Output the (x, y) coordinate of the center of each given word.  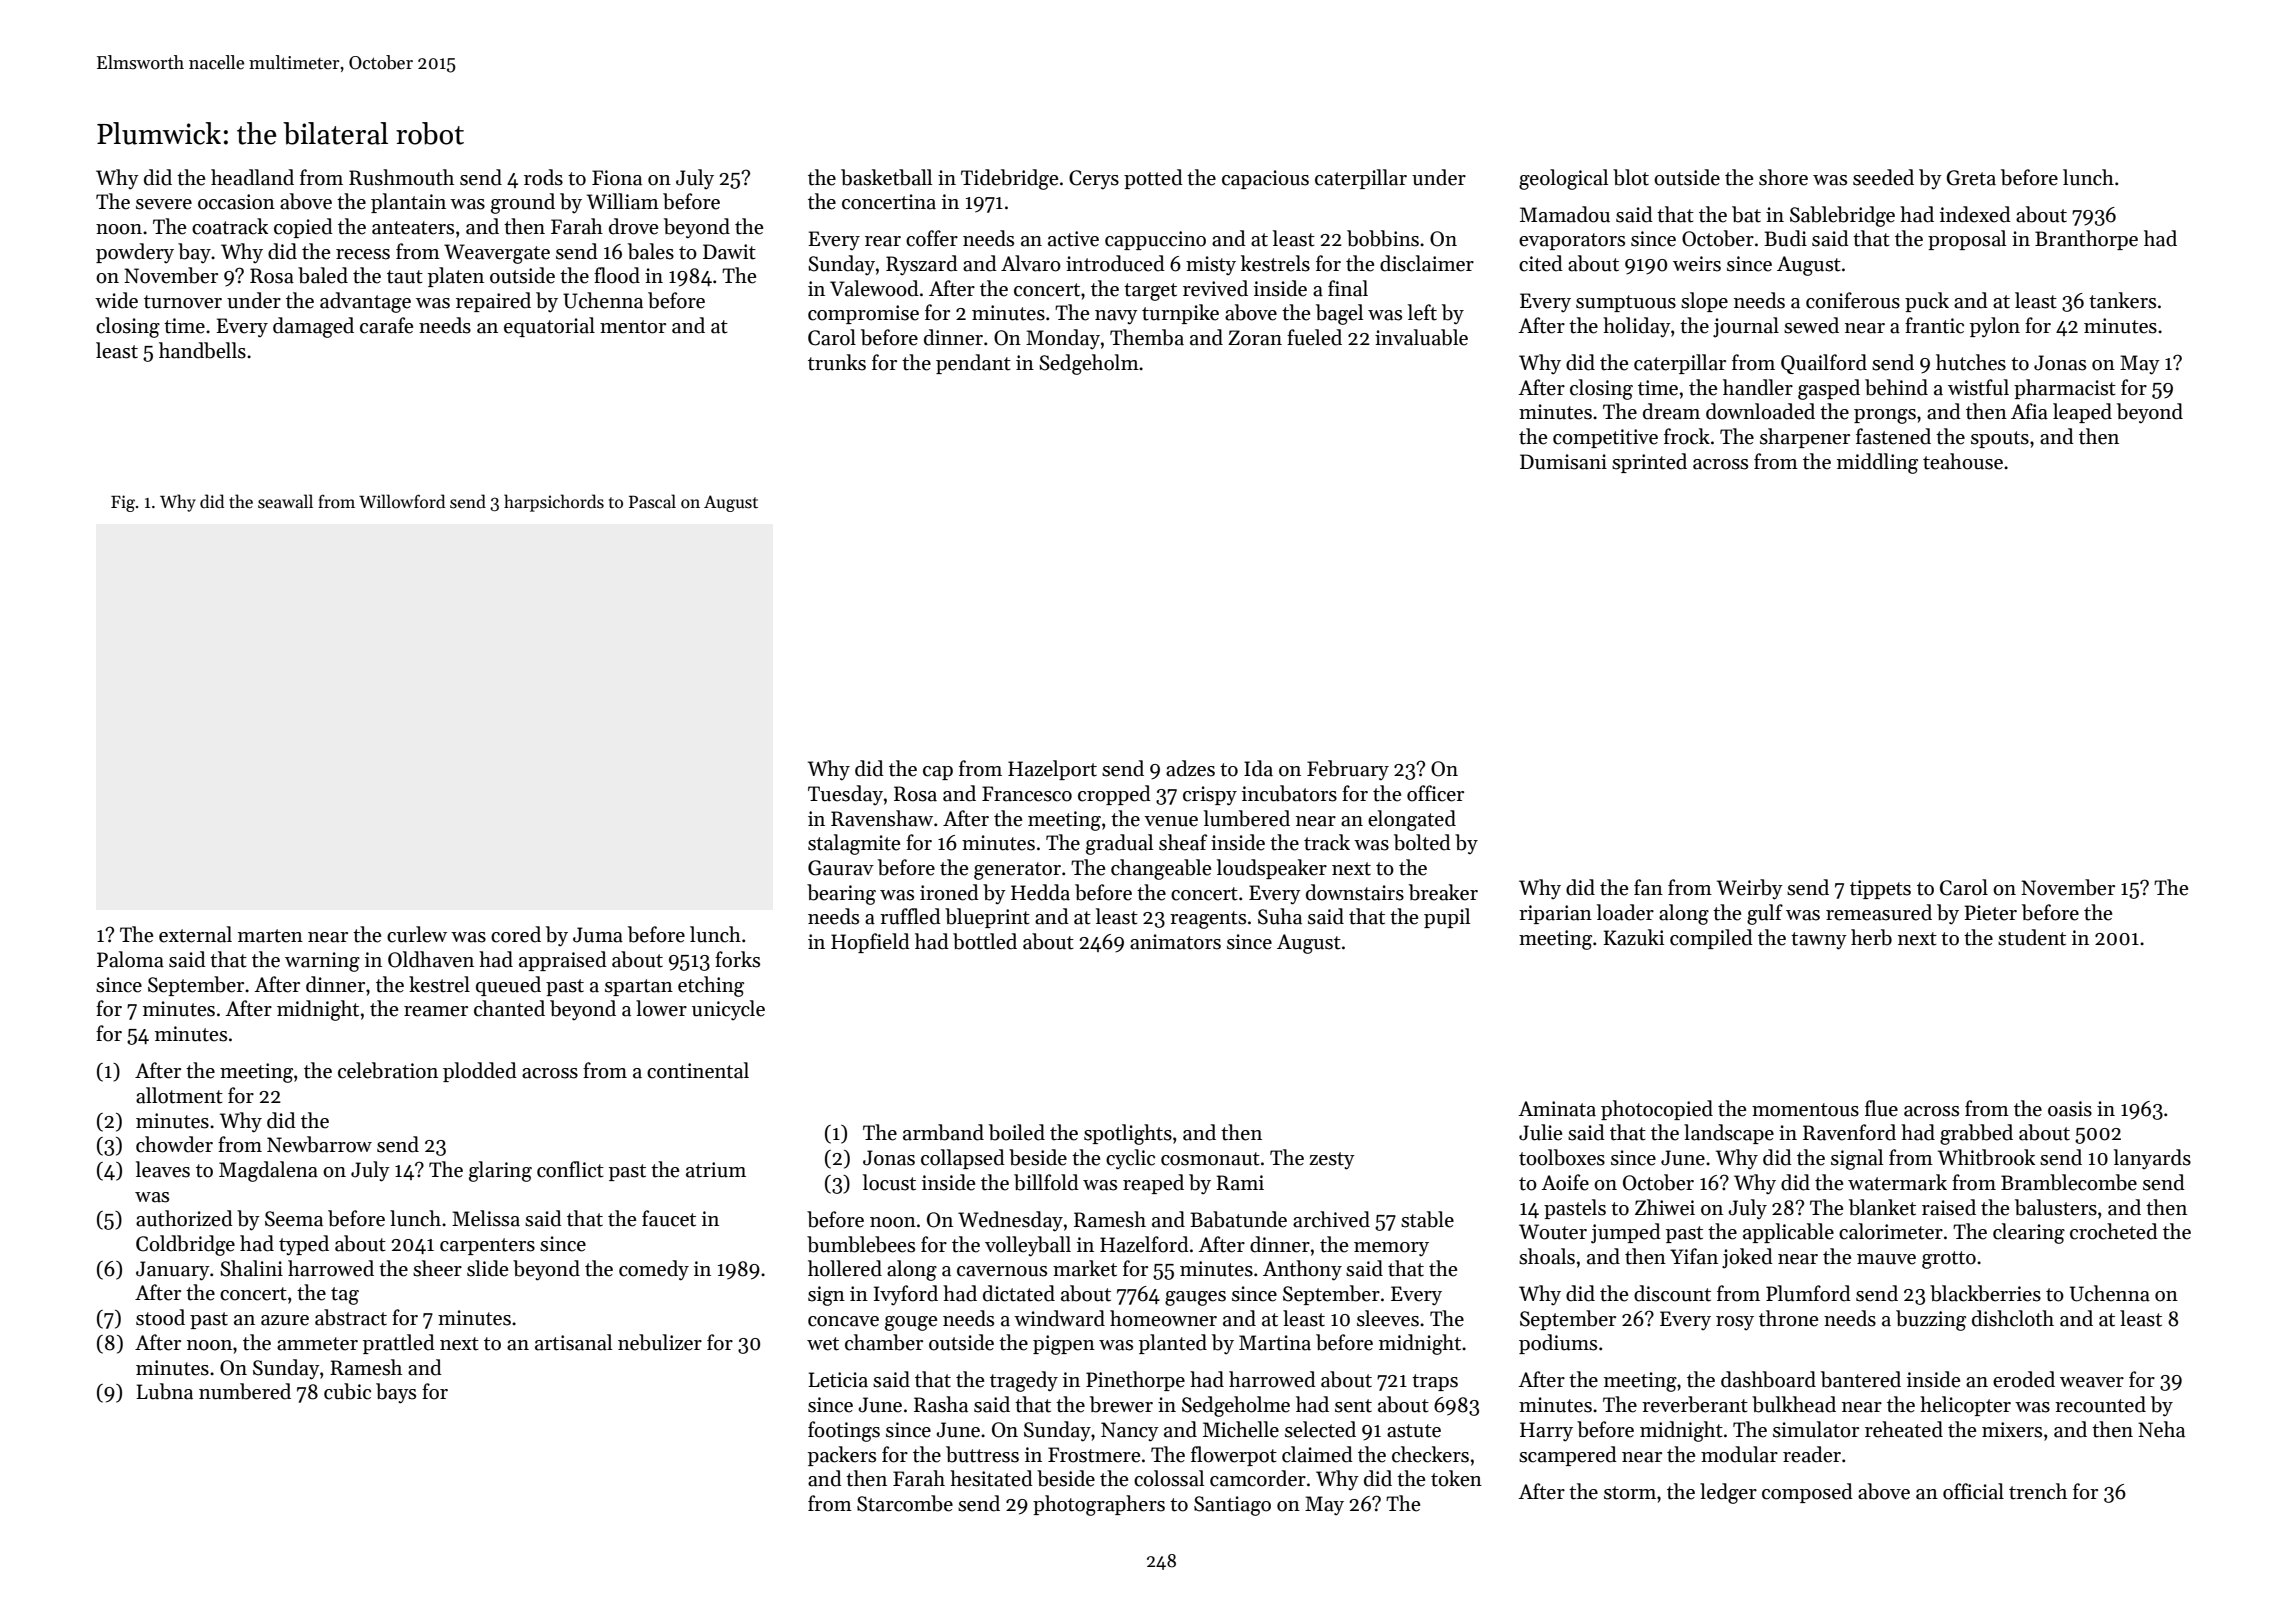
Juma (598, 935)
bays (396, 1393)
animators (1175, 942)
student (2032, 937)
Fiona (617, 178)
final (1348, 288)
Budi (1785, 238)
